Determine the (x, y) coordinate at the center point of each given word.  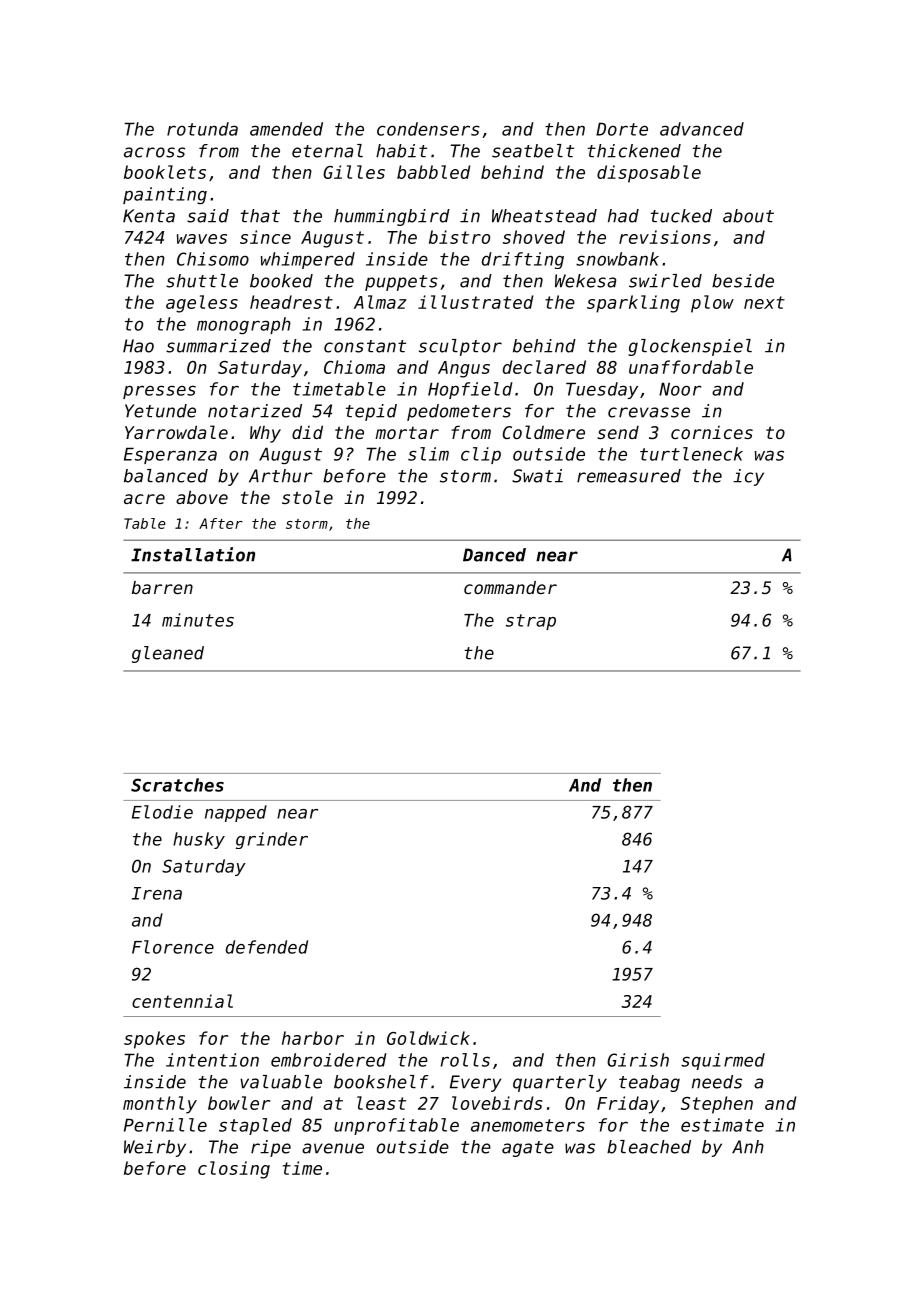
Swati (537, 476)
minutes (198, 620)
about (748, 216)
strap (531, 622)
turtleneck (691, 454)
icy (748, 477)
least (381, 1103)
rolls (465, 1060)
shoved (534, 237)
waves (202, 239)
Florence (173, 947)
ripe (271, 1148)
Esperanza (170, 455)
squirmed (723, 1061)
